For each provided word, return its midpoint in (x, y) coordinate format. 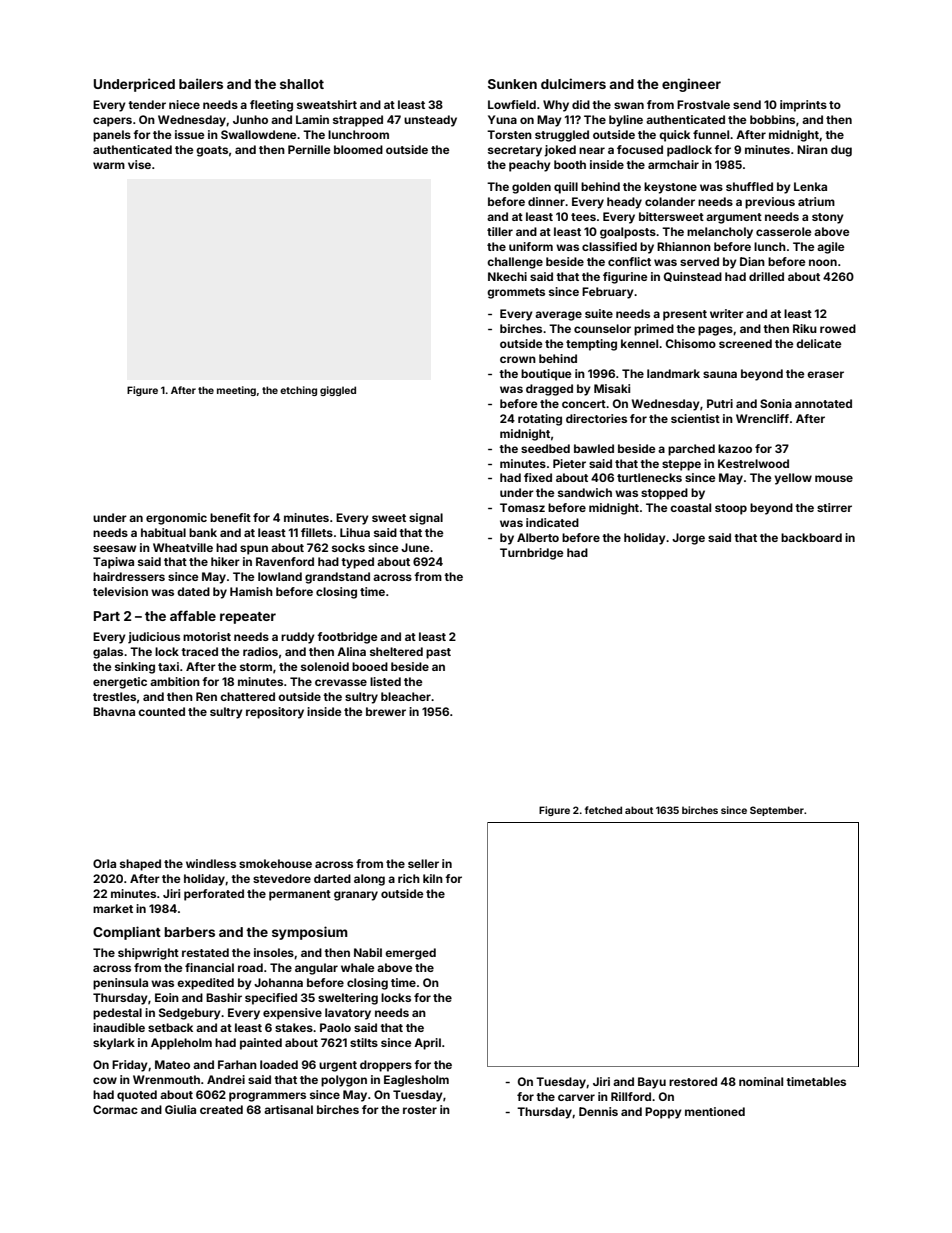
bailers (201, 83)
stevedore (282, 878)
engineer (691, 85)
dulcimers (573, 83)
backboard (811, 537)
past (438, 653)
